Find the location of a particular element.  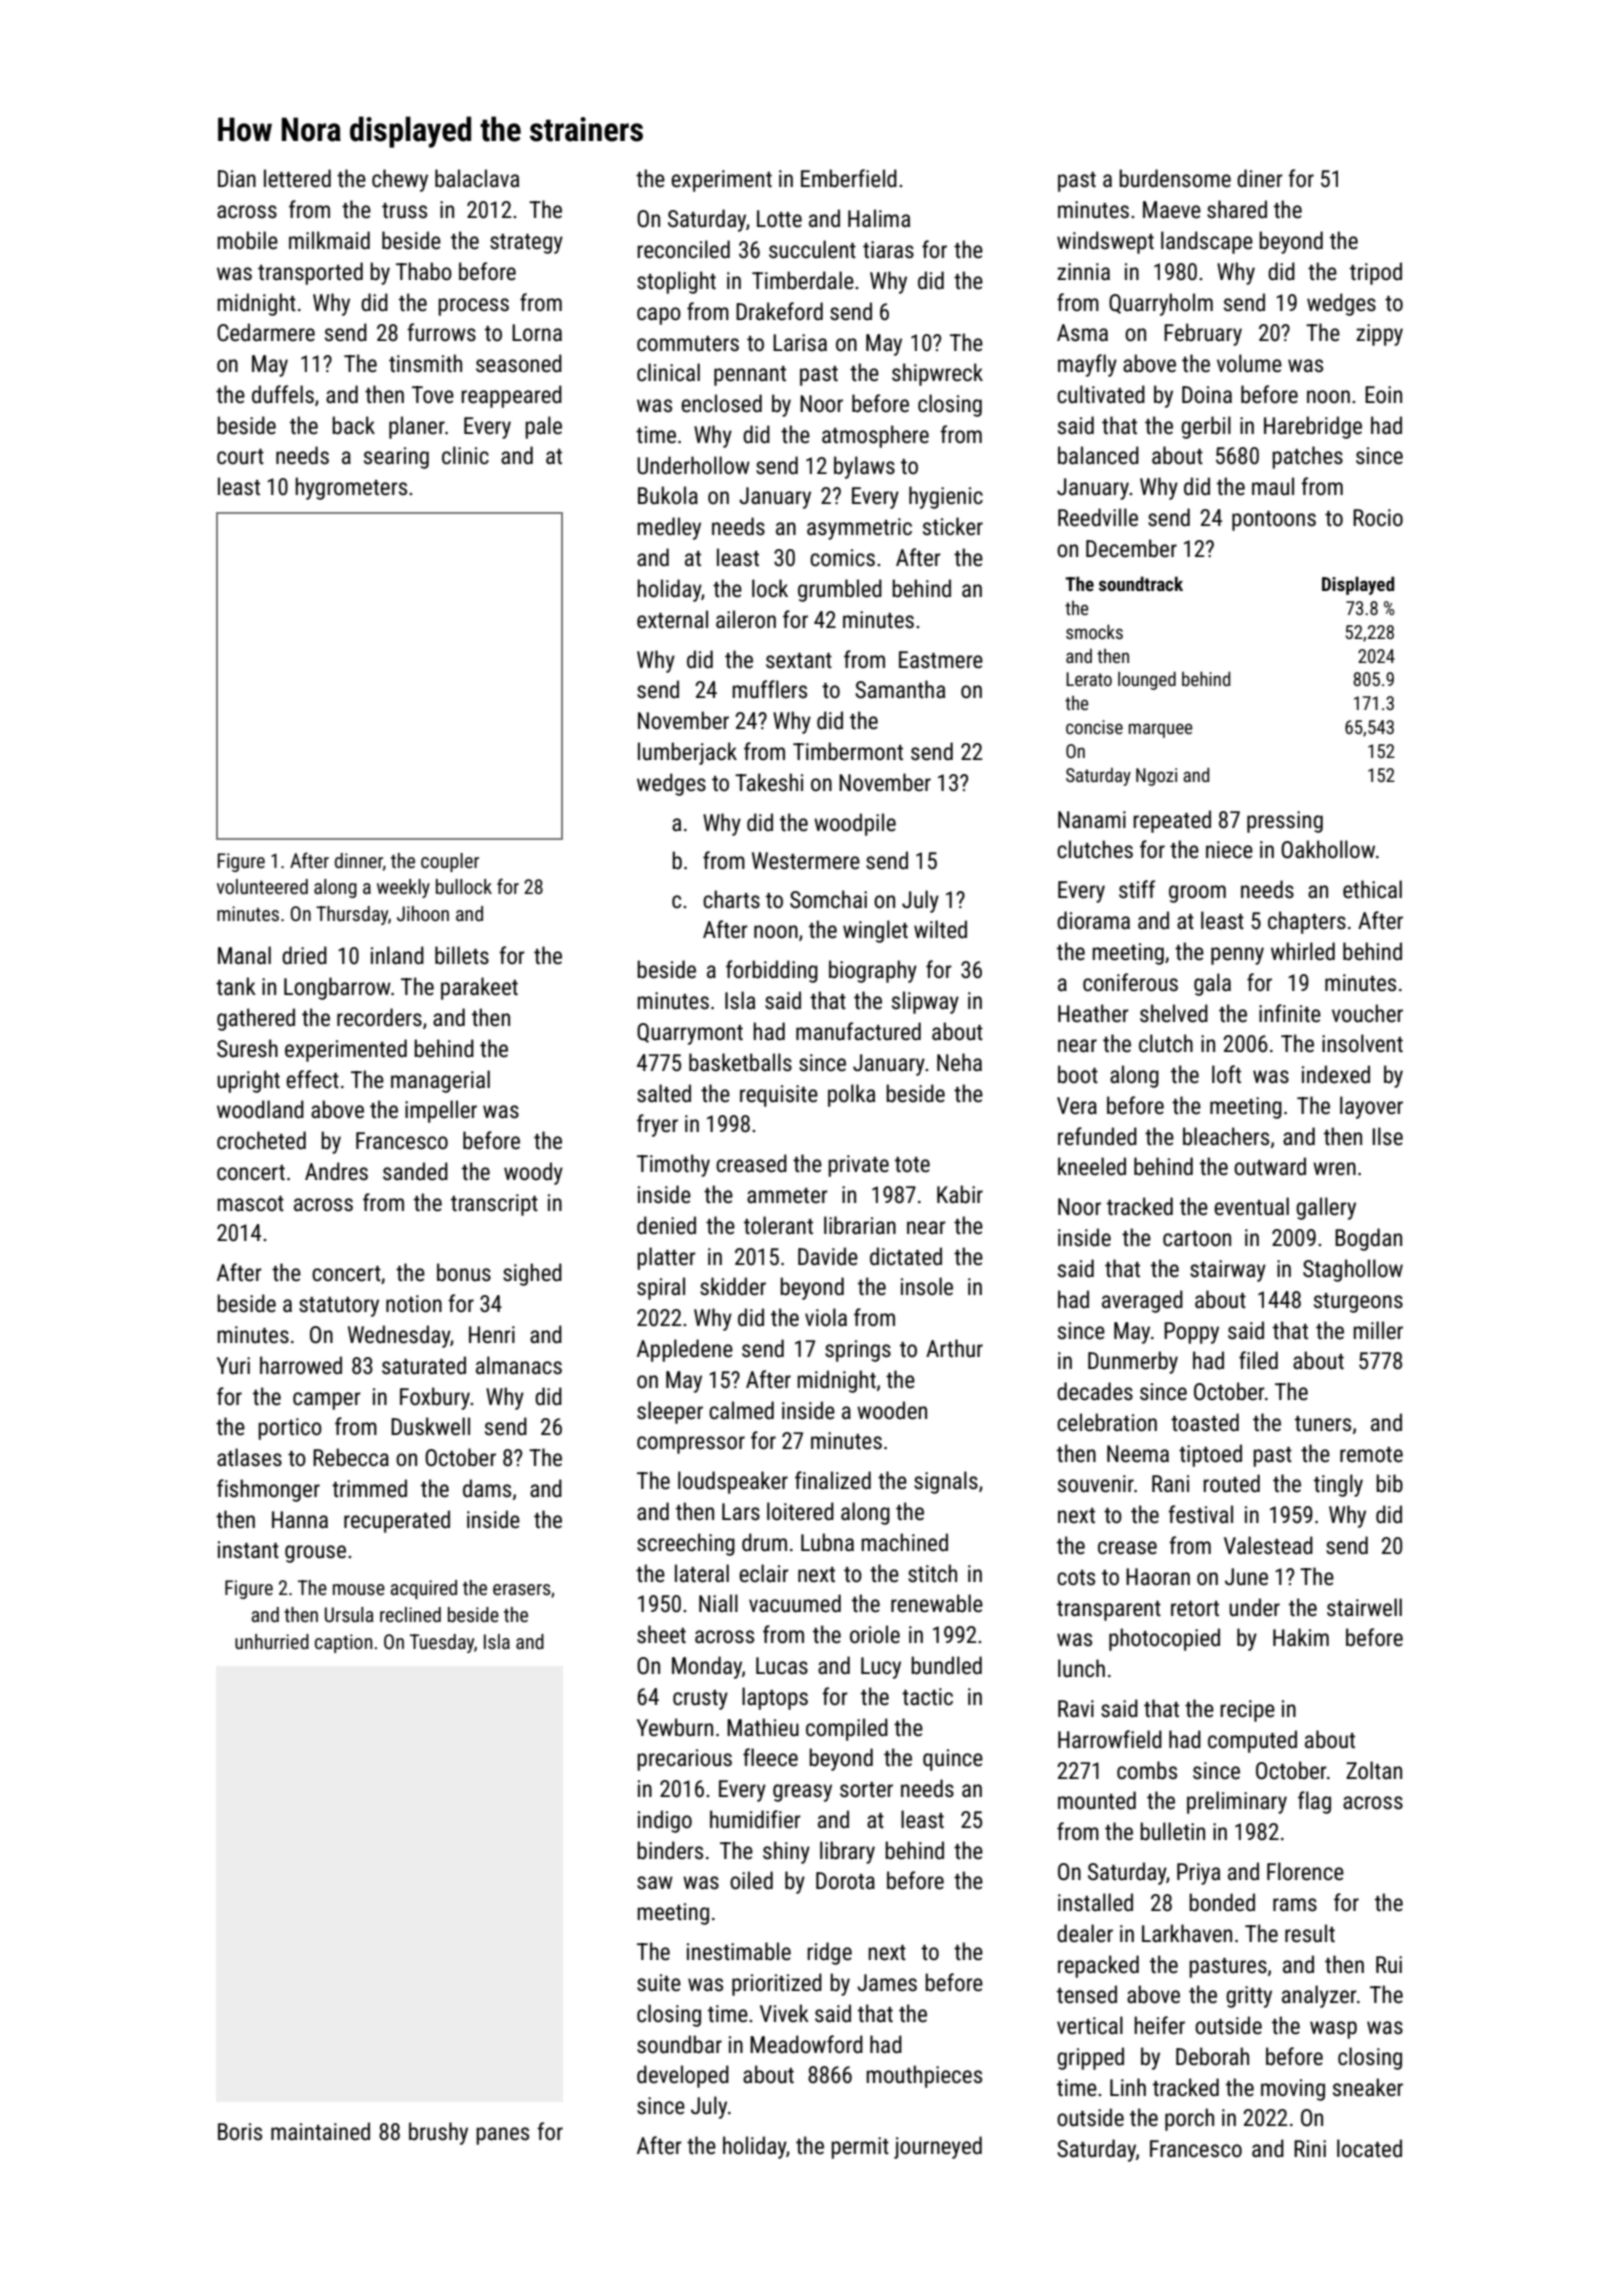

transported is located at coordinates (310, 273).
